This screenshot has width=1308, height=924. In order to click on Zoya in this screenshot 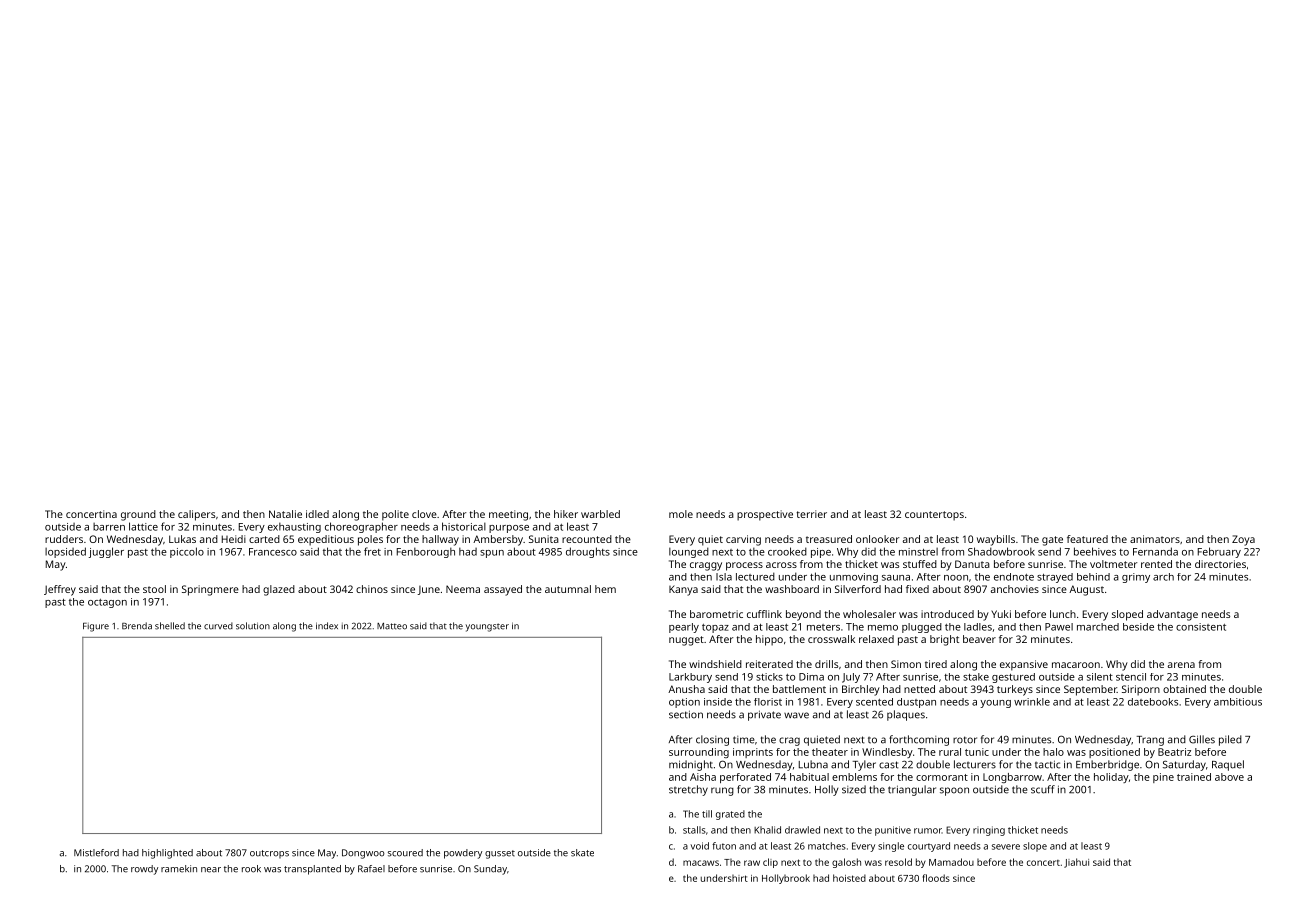, I will do `click(1243, 540)`.
